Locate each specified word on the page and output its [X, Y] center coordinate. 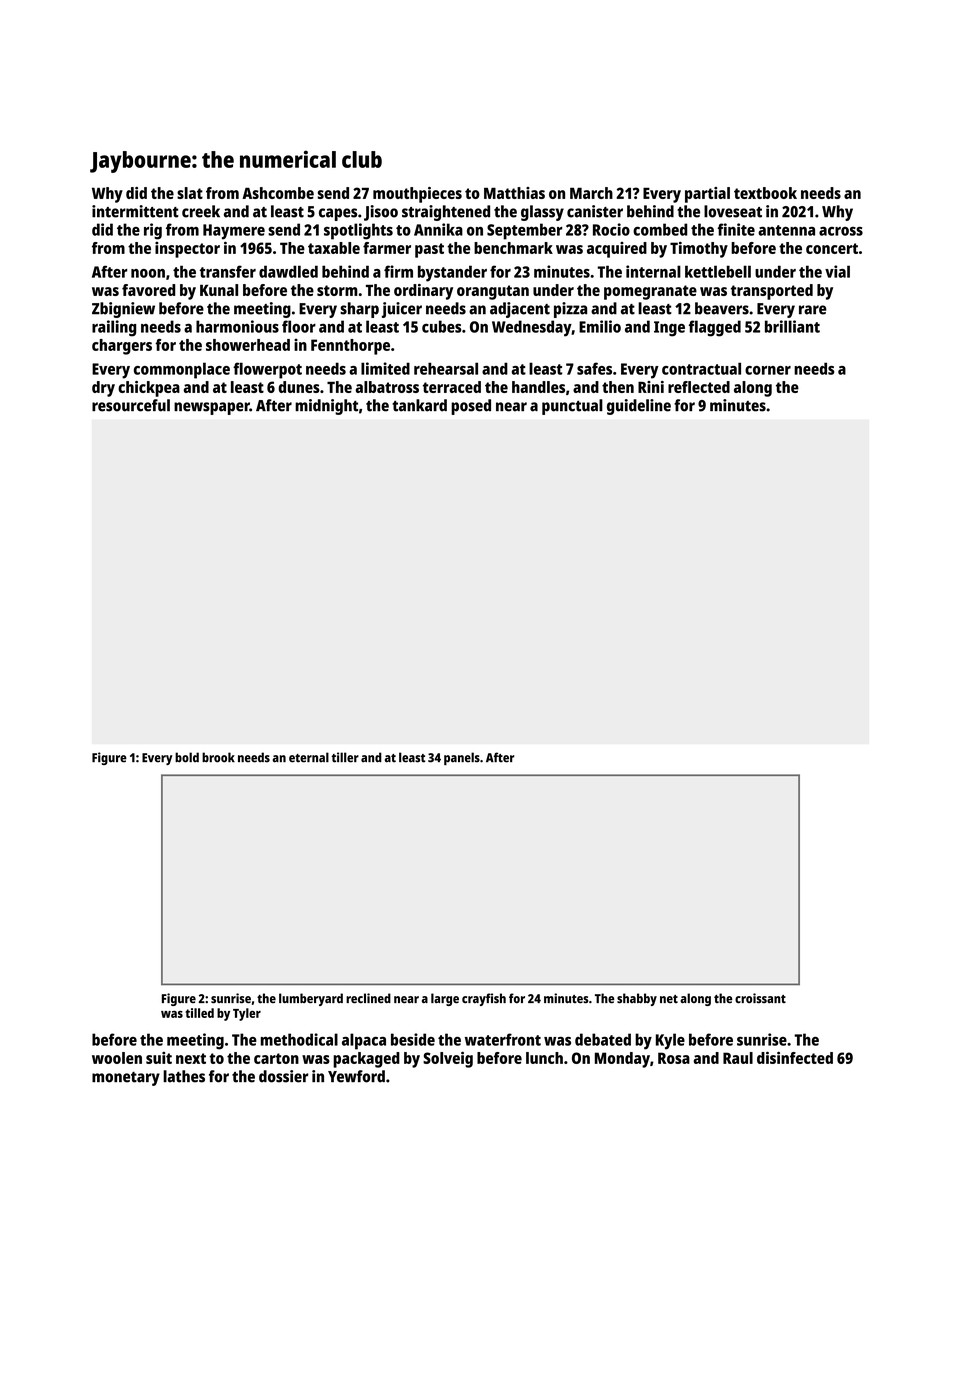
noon [148, 273]
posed [471, 407]
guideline [639, 407]
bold [187, 757]
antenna [786, 230]
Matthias [514, 193]
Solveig [448, 1059]
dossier [283, 1076]
